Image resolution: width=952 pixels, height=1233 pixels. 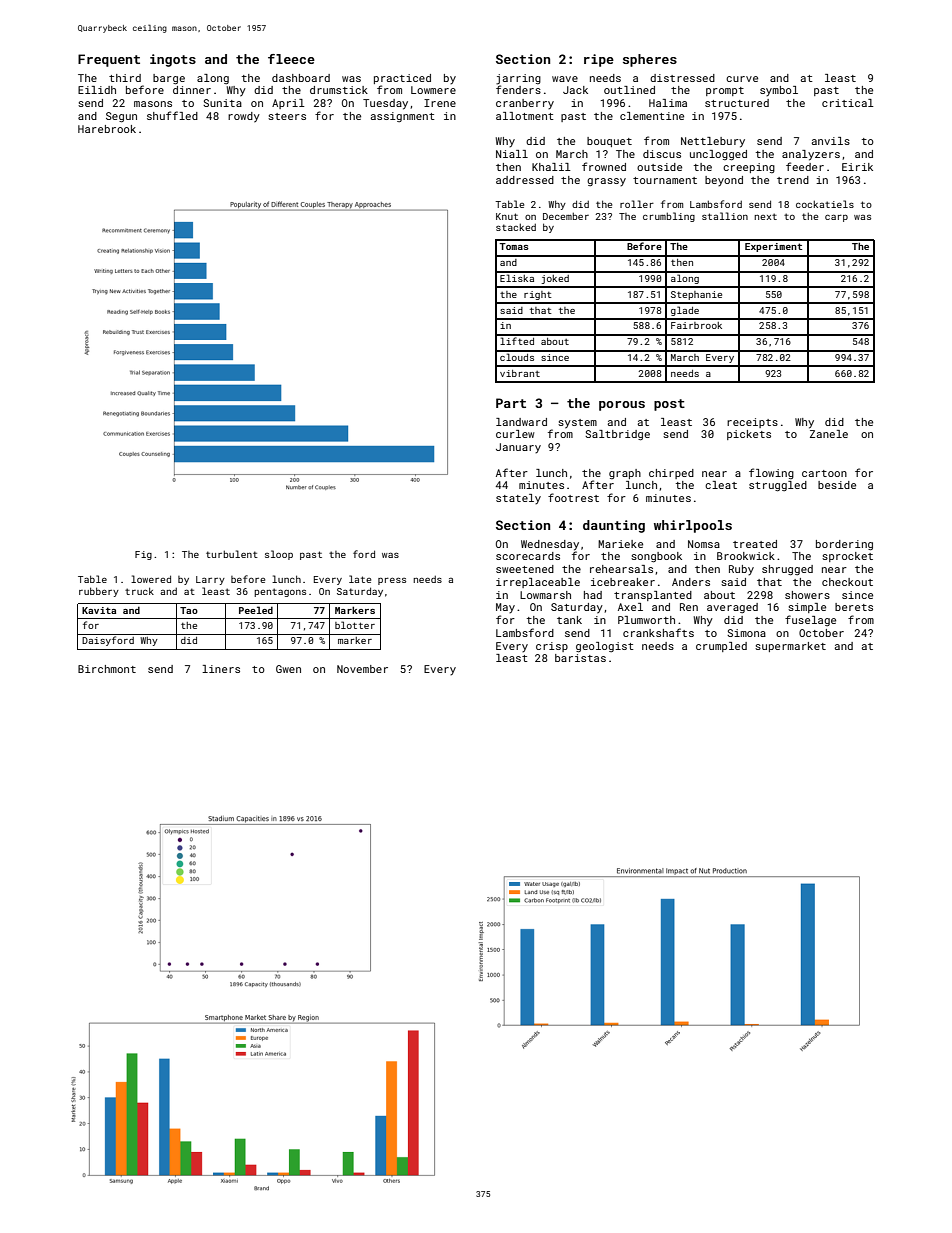 I want to click on practiced, so click(x=402, y=79).
